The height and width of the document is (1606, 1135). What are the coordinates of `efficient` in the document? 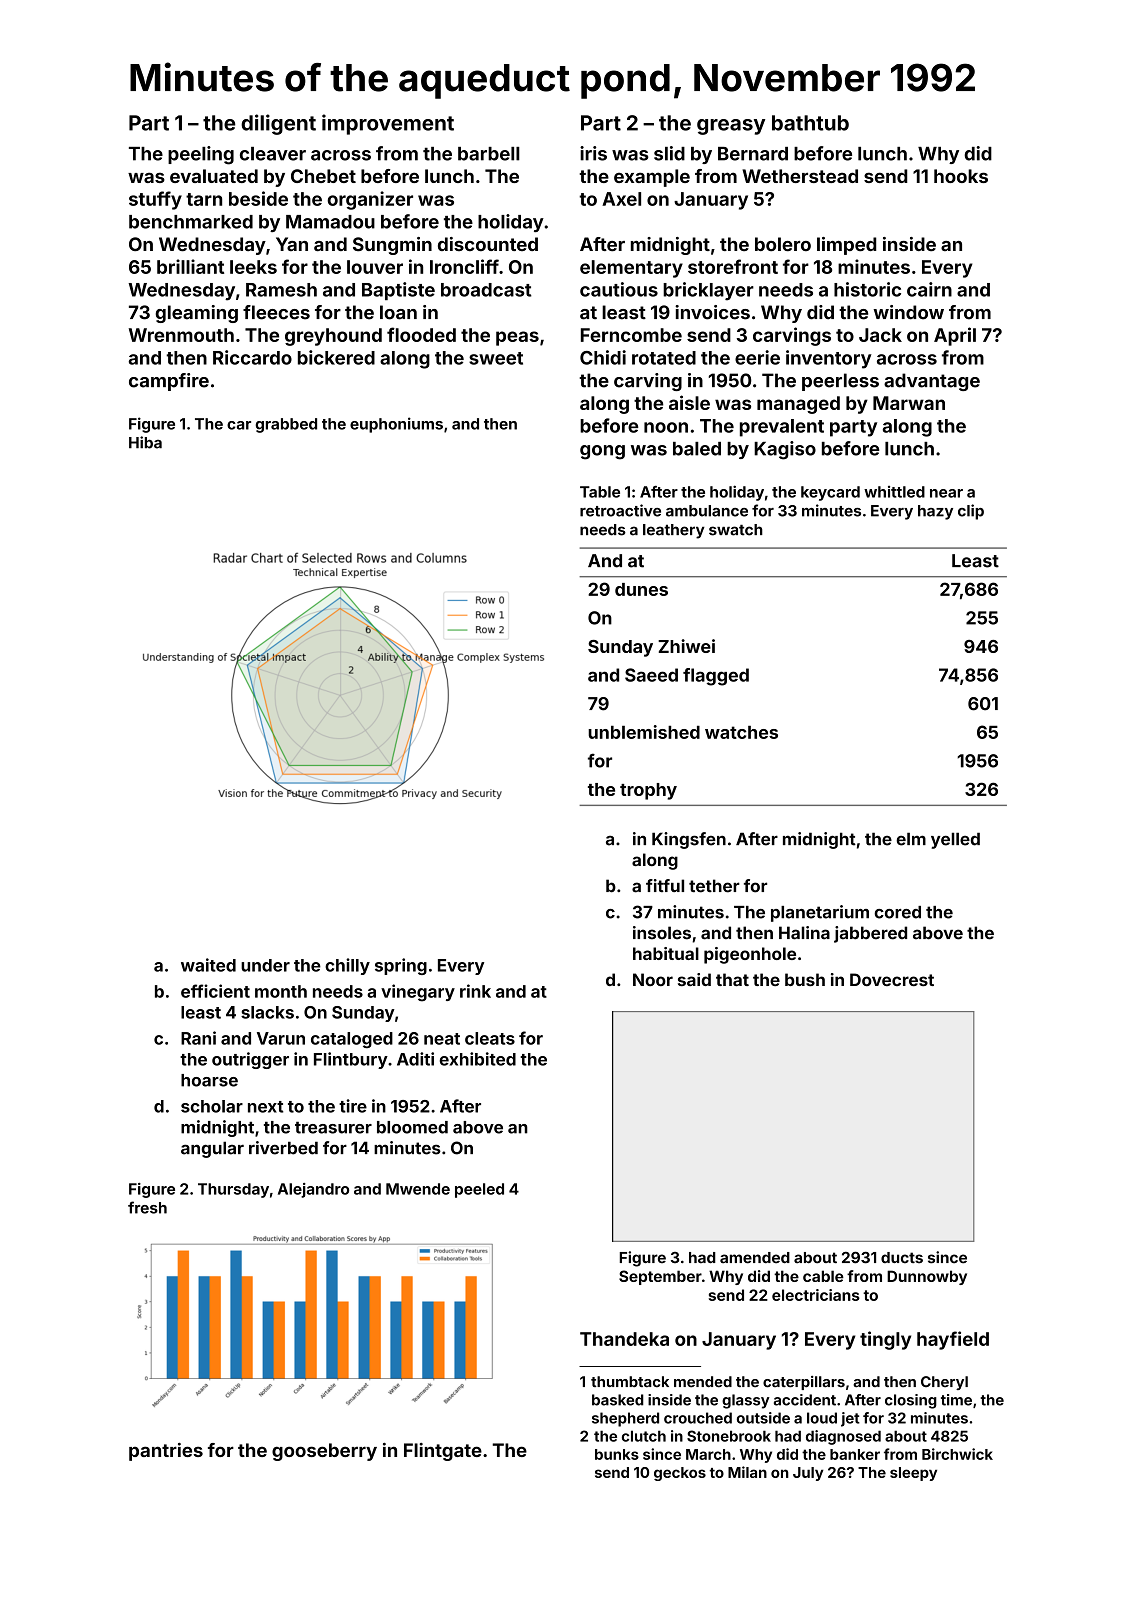 It's located at (215, 991).
